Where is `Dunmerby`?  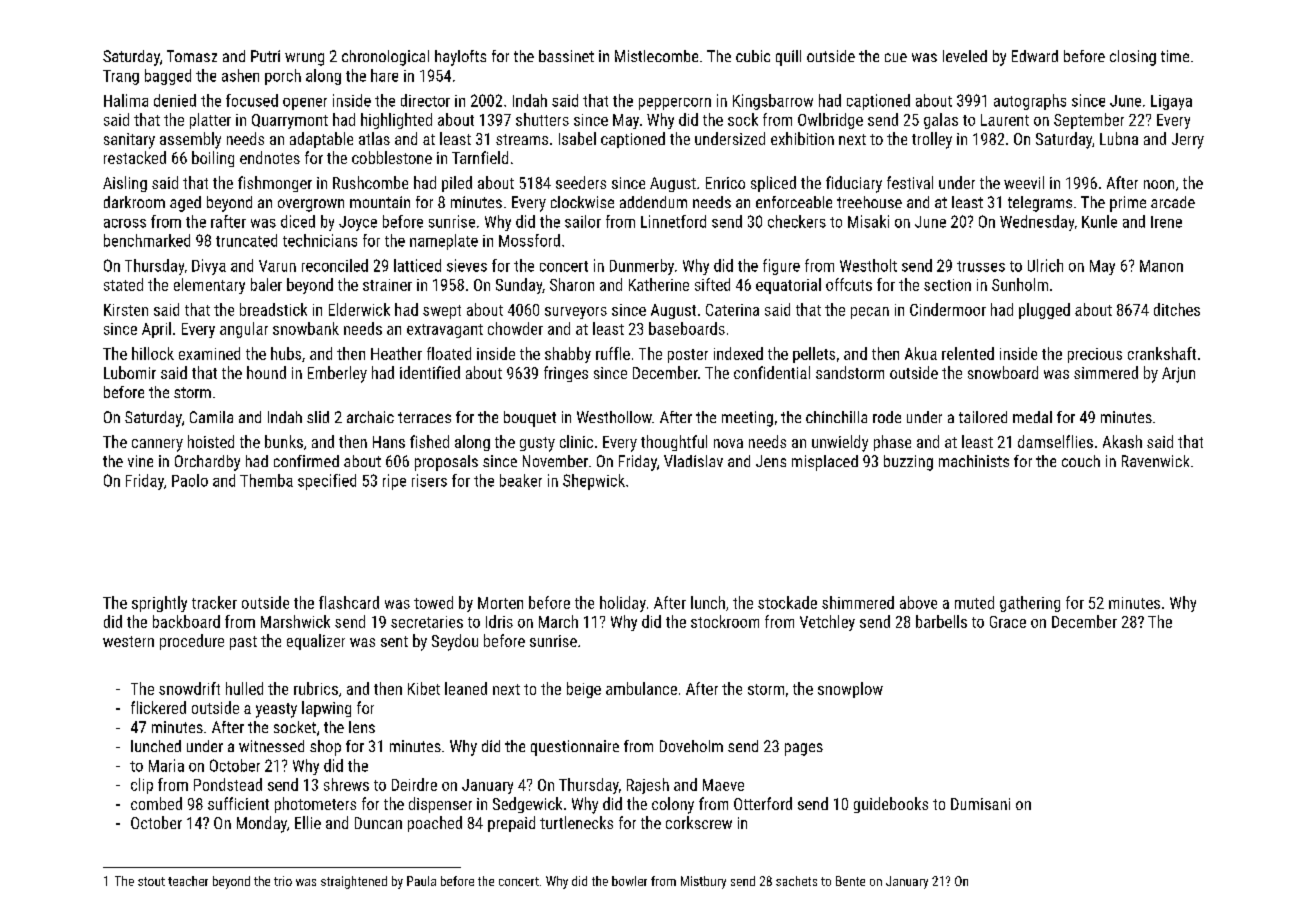 Dunmerby is located at coordinates (642, 267).
